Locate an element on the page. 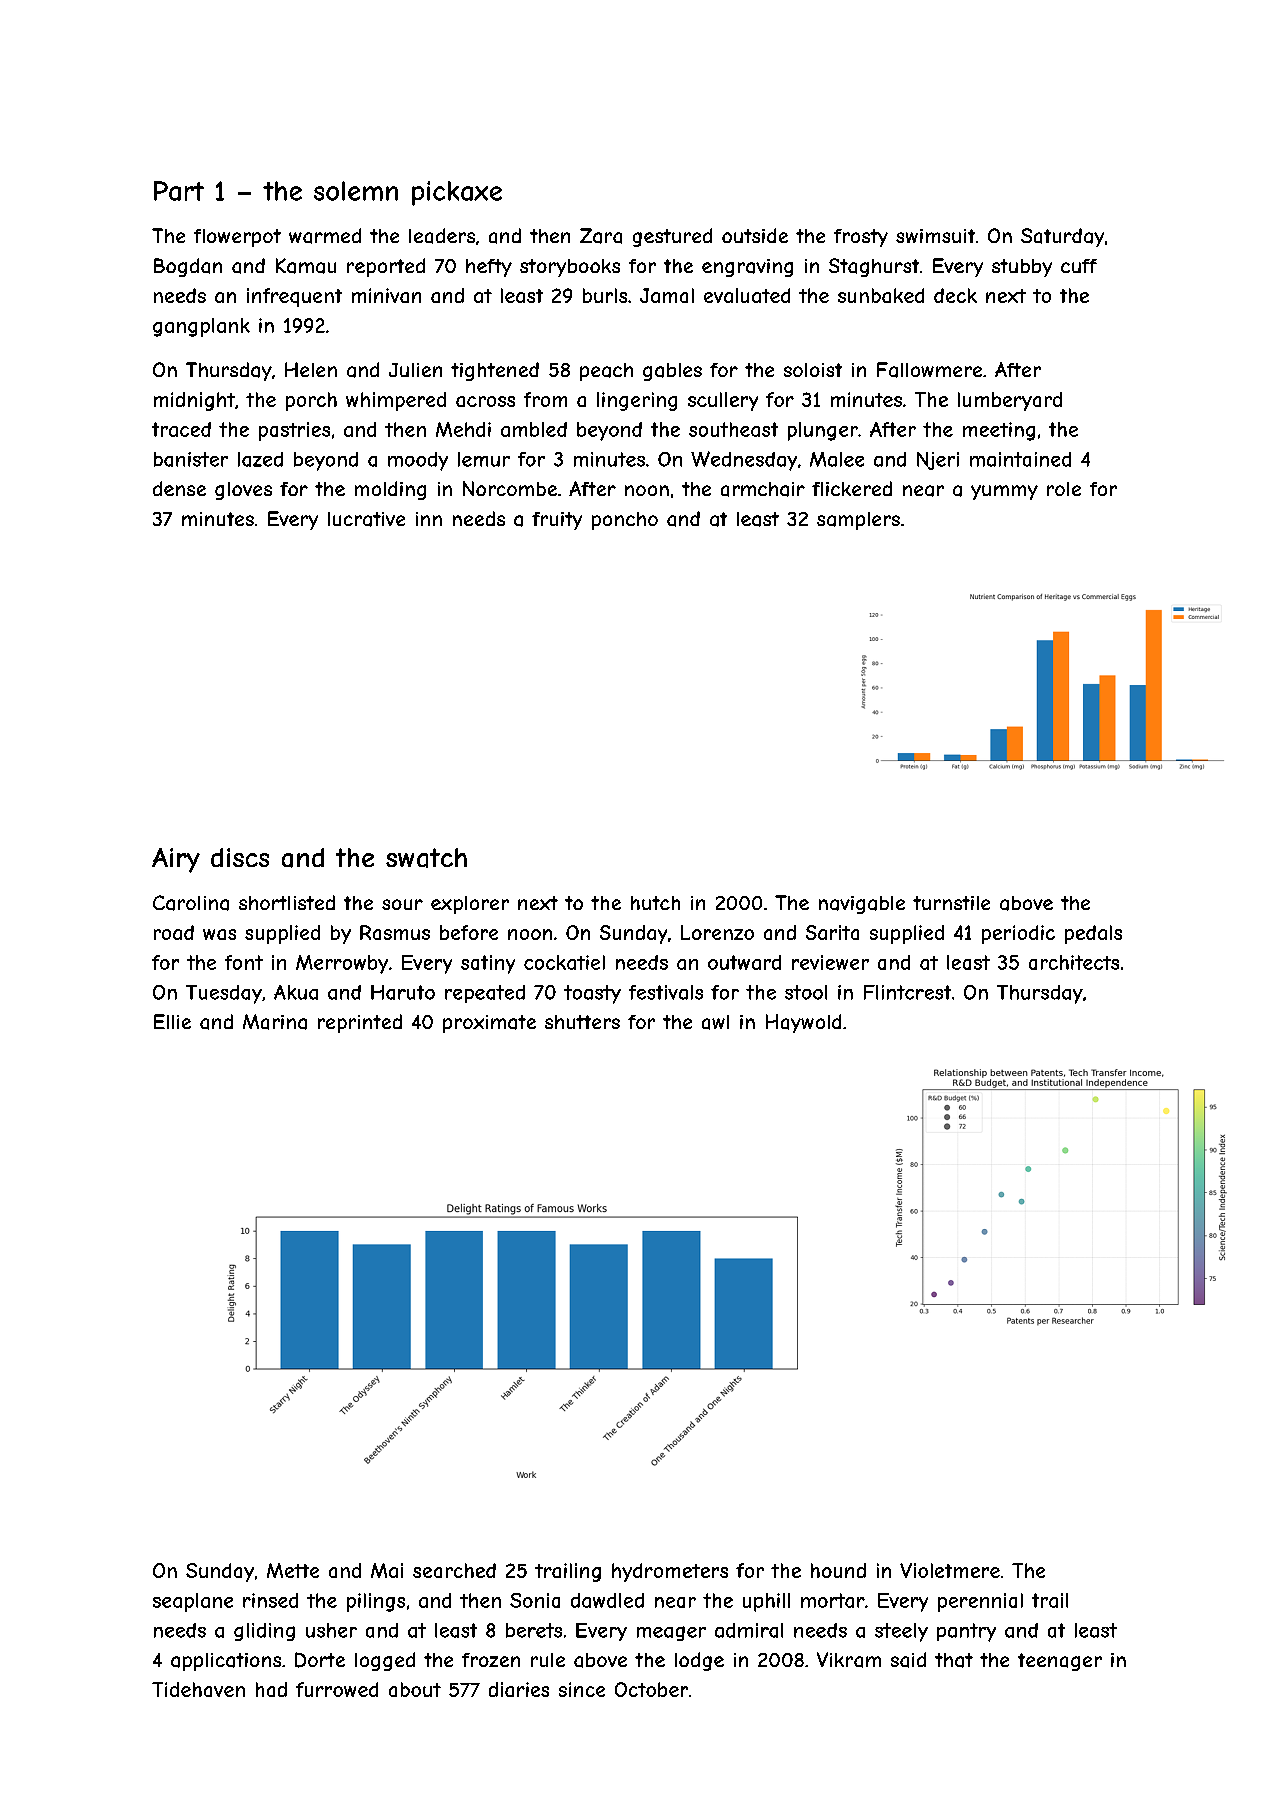 This document has width=1280, height=1811. reprinted is located at coordinates (360, 1023).
